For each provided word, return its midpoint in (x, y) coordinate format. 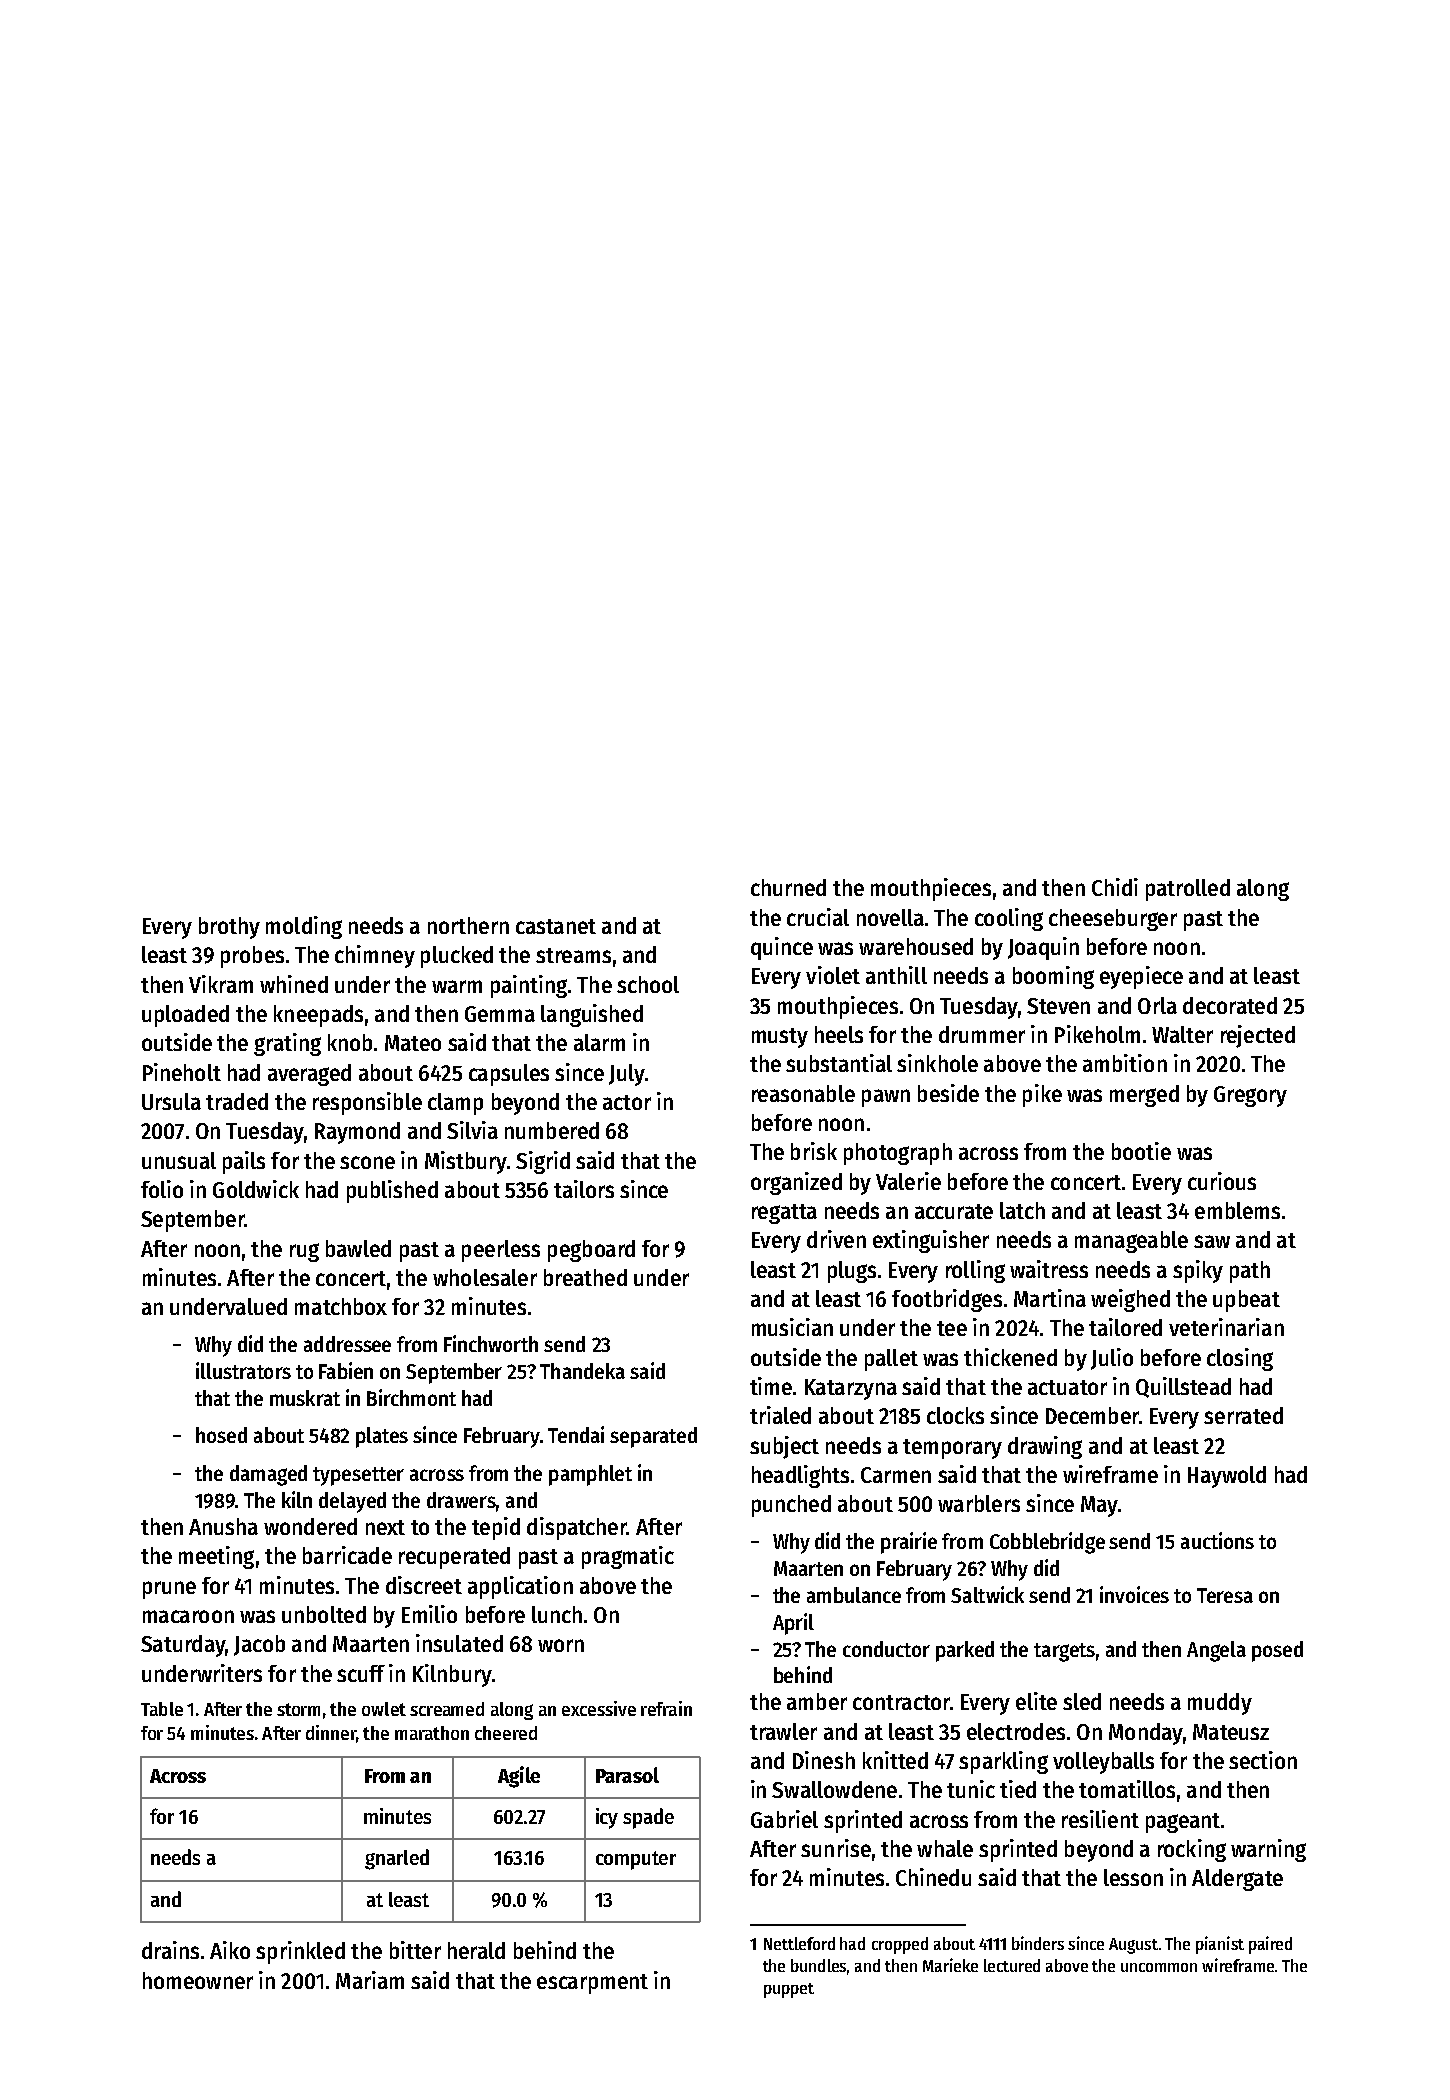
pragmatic (628, 1557)
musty (780, 1038)
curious (1222, 1181)
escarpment (592, 1984)
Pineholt (182, 1072)
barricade (347, 1555)
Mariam (370, 1980)
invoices (1134, 1594)
